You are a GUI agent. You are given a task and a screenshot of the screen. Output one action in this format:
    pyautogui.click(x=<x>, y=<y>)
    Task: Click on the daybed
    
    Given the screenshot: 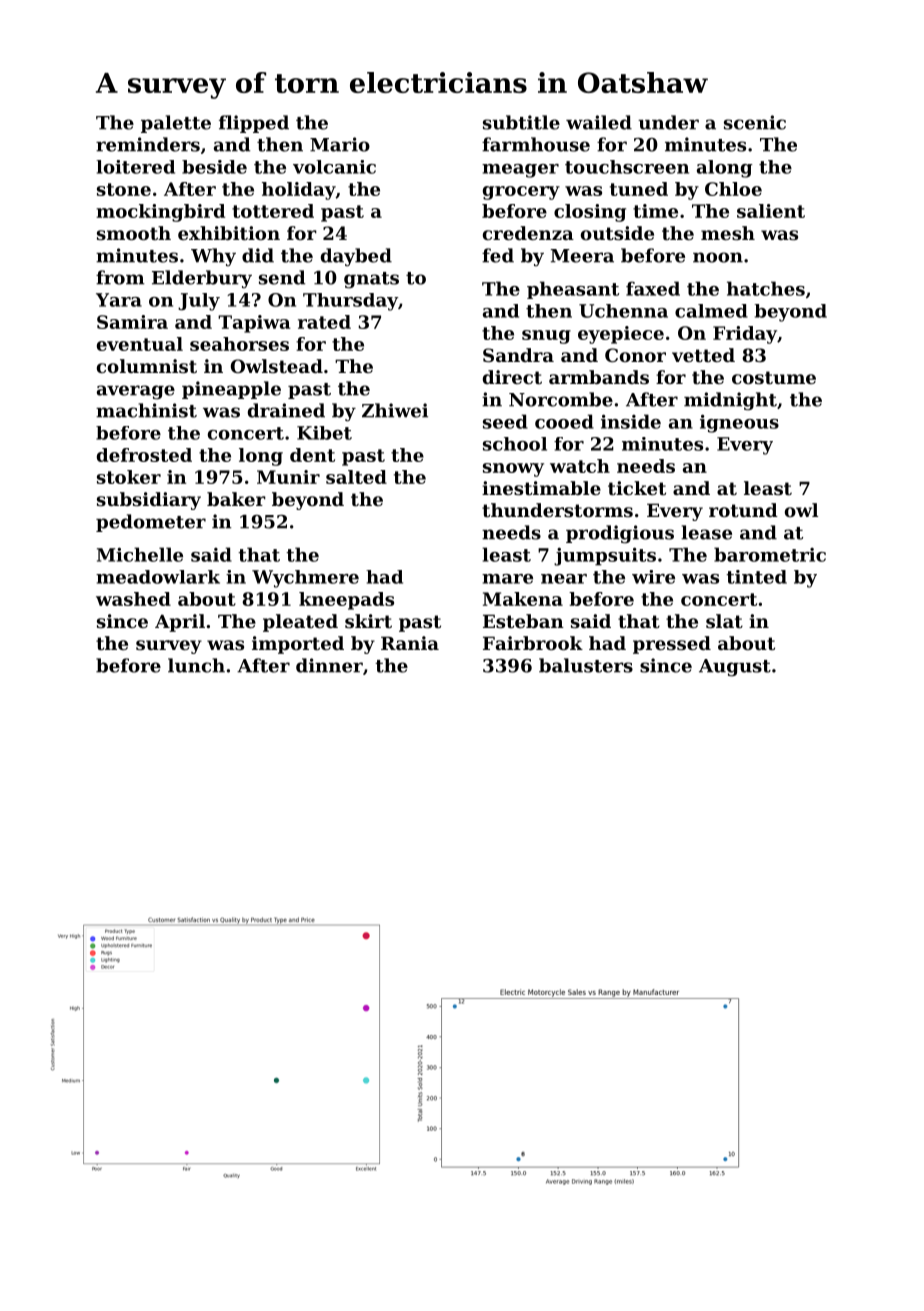 What is the action you would take?
    pyautogui.click(x=356, y=257)
